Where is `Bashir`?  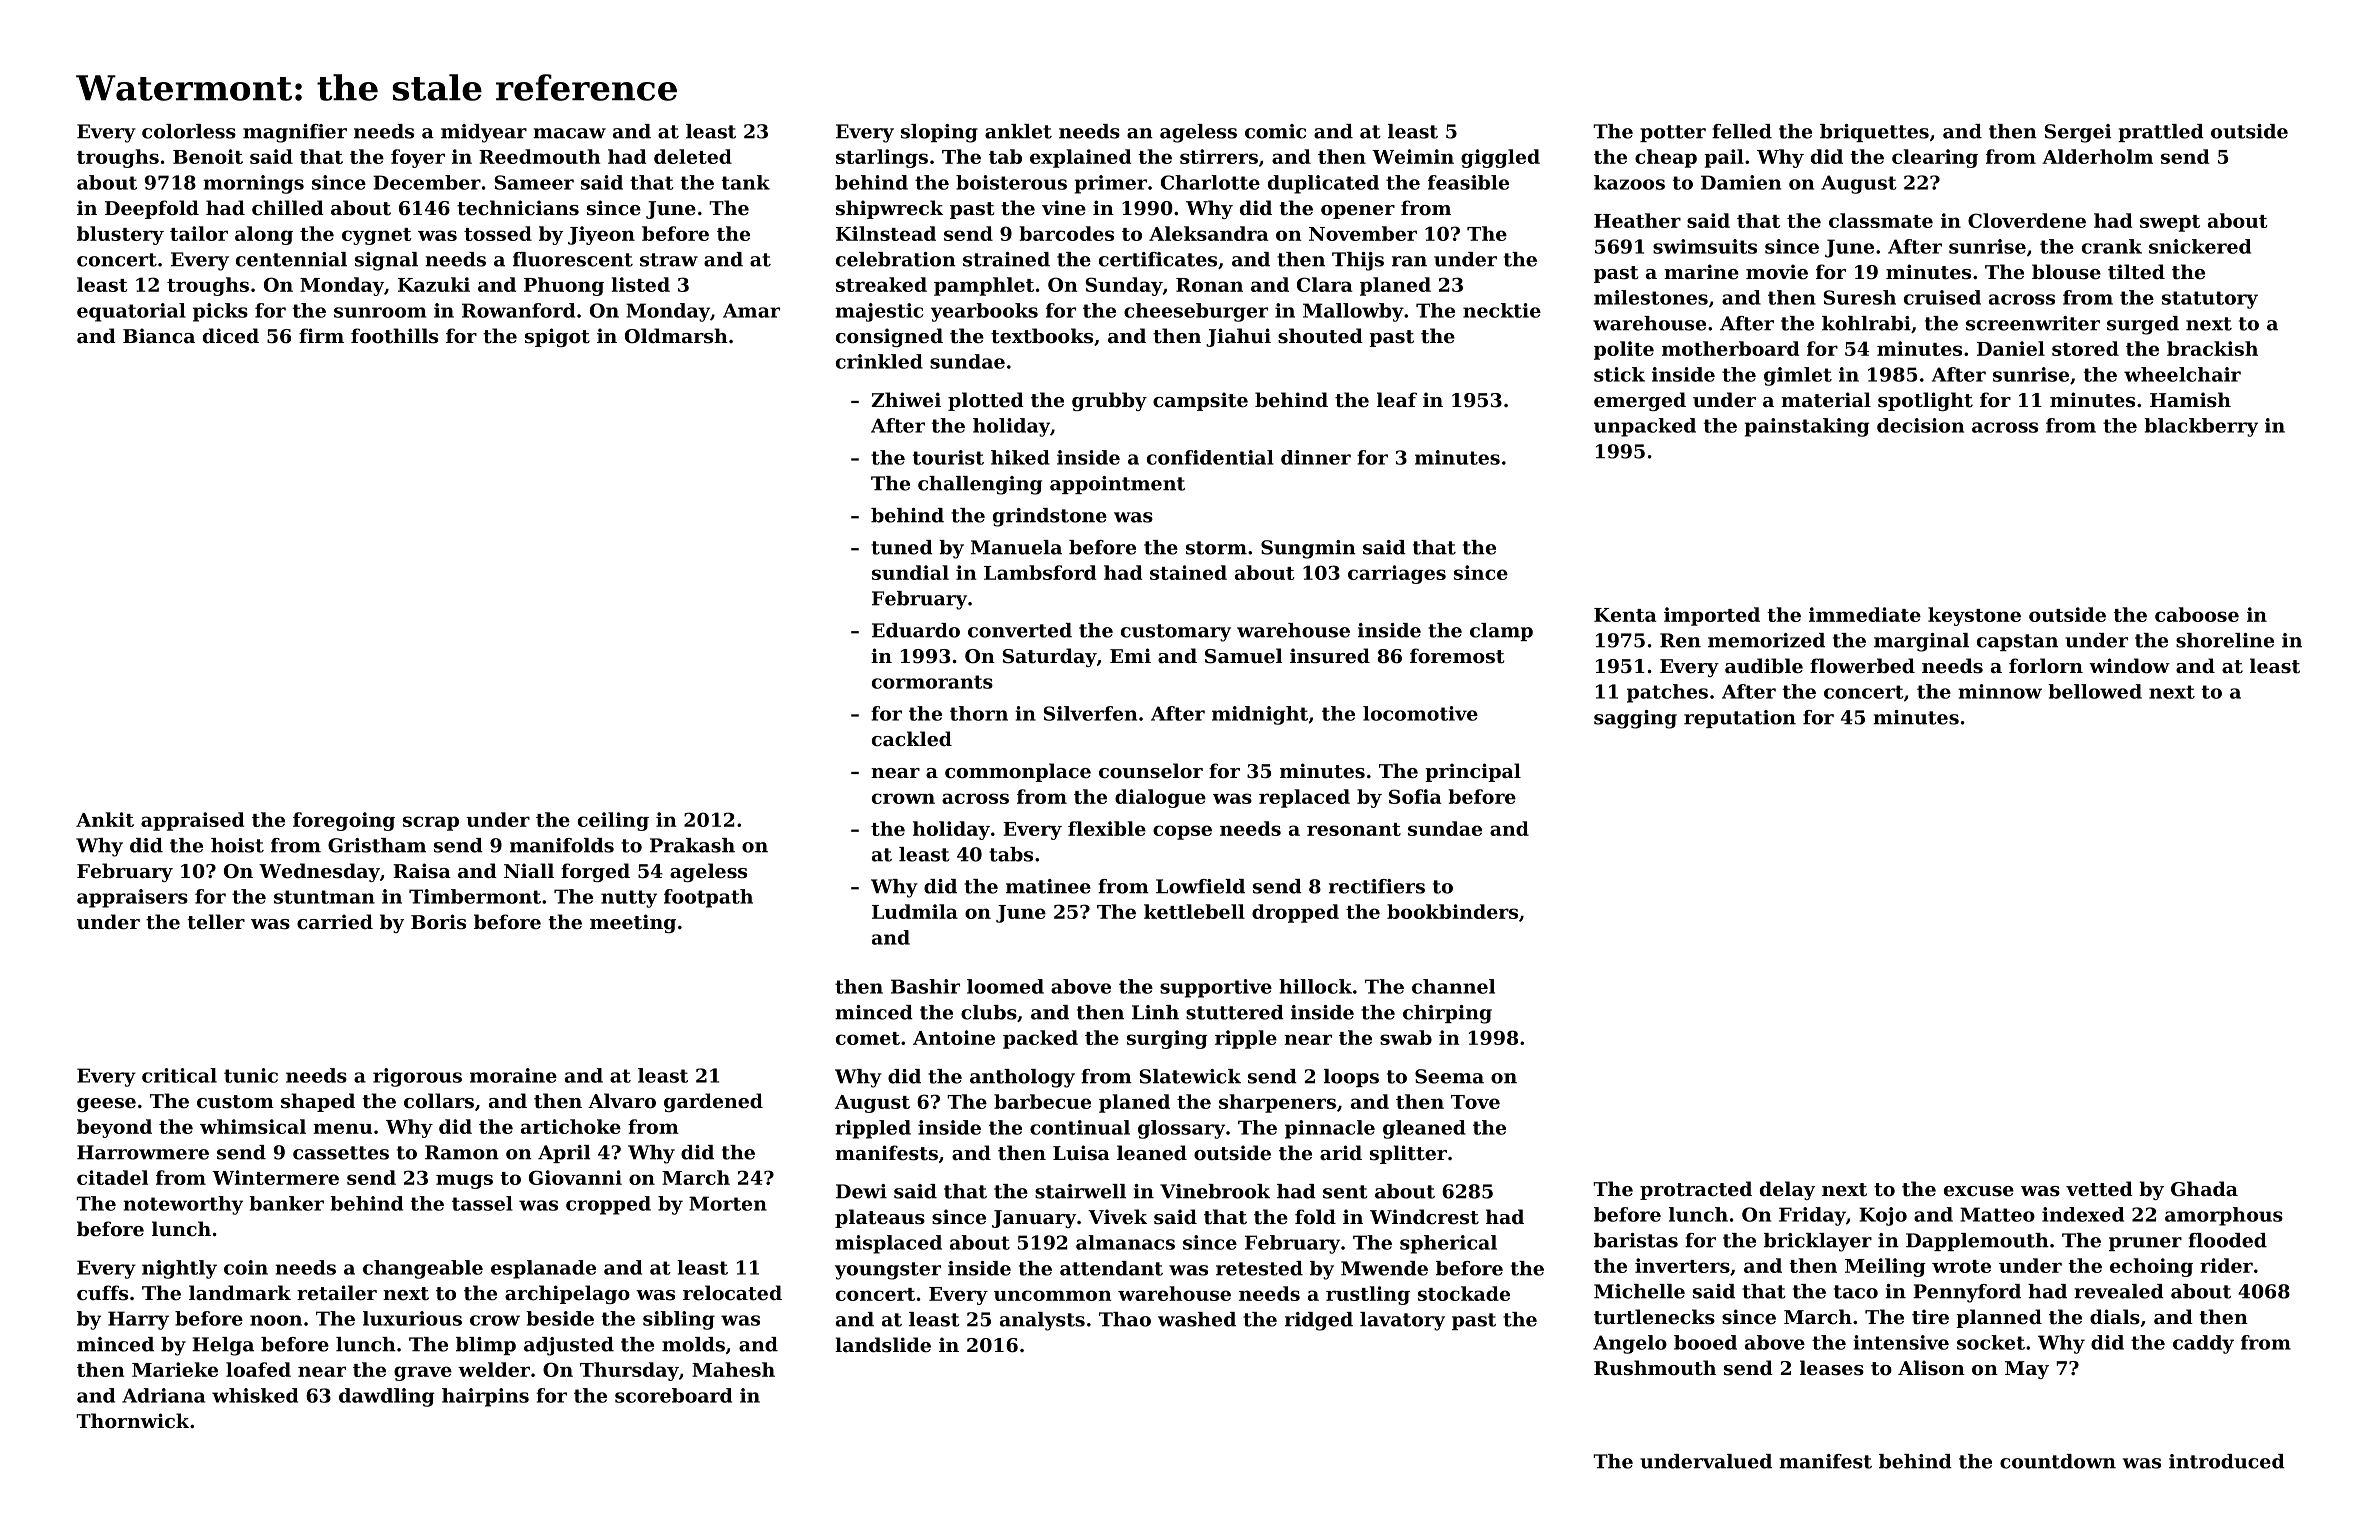 Bashir is located at coordinates (925, 986).
